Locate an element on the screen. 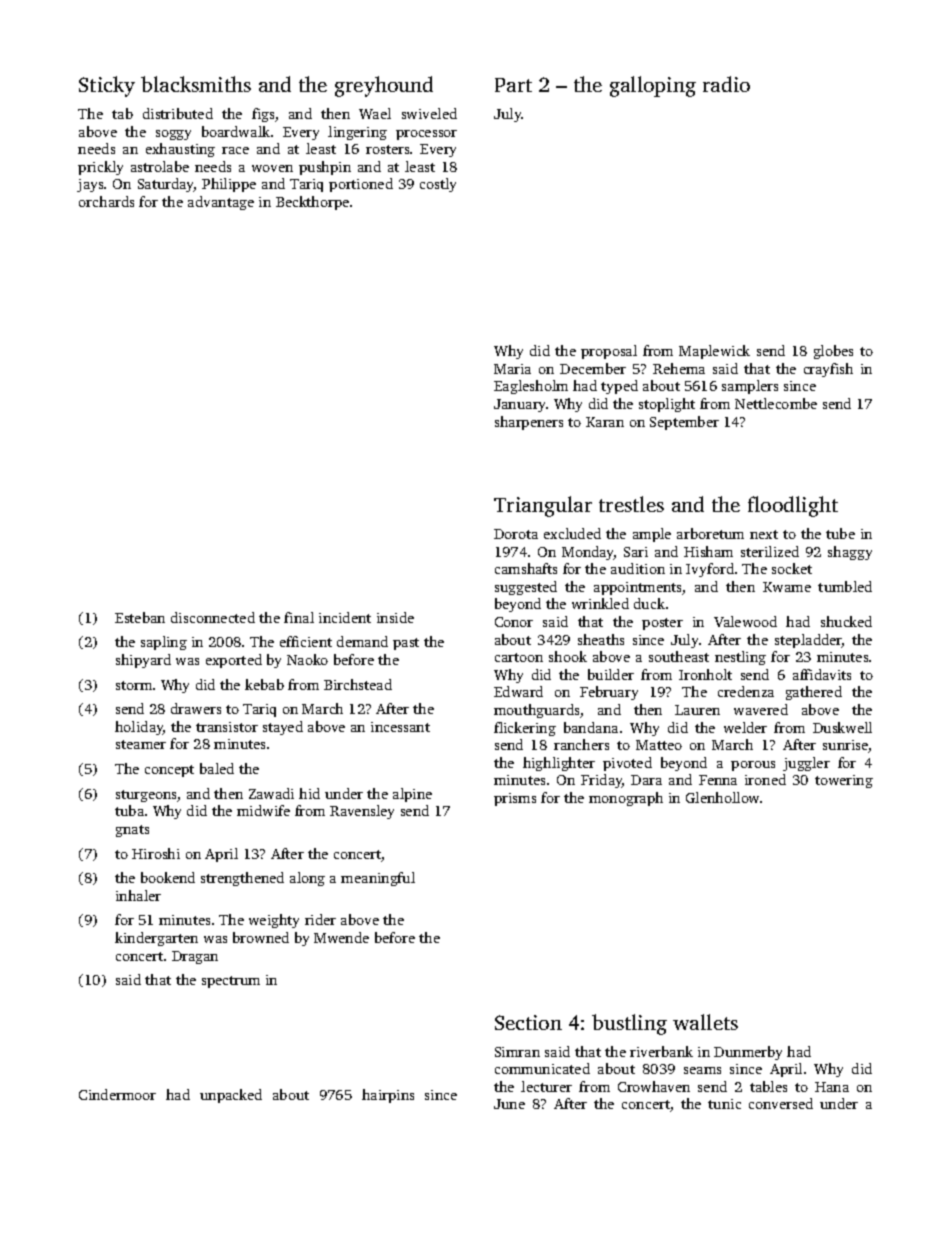 The width and height of the screenshot is (952, 1233). costly is located at coordinates (438, 185).
